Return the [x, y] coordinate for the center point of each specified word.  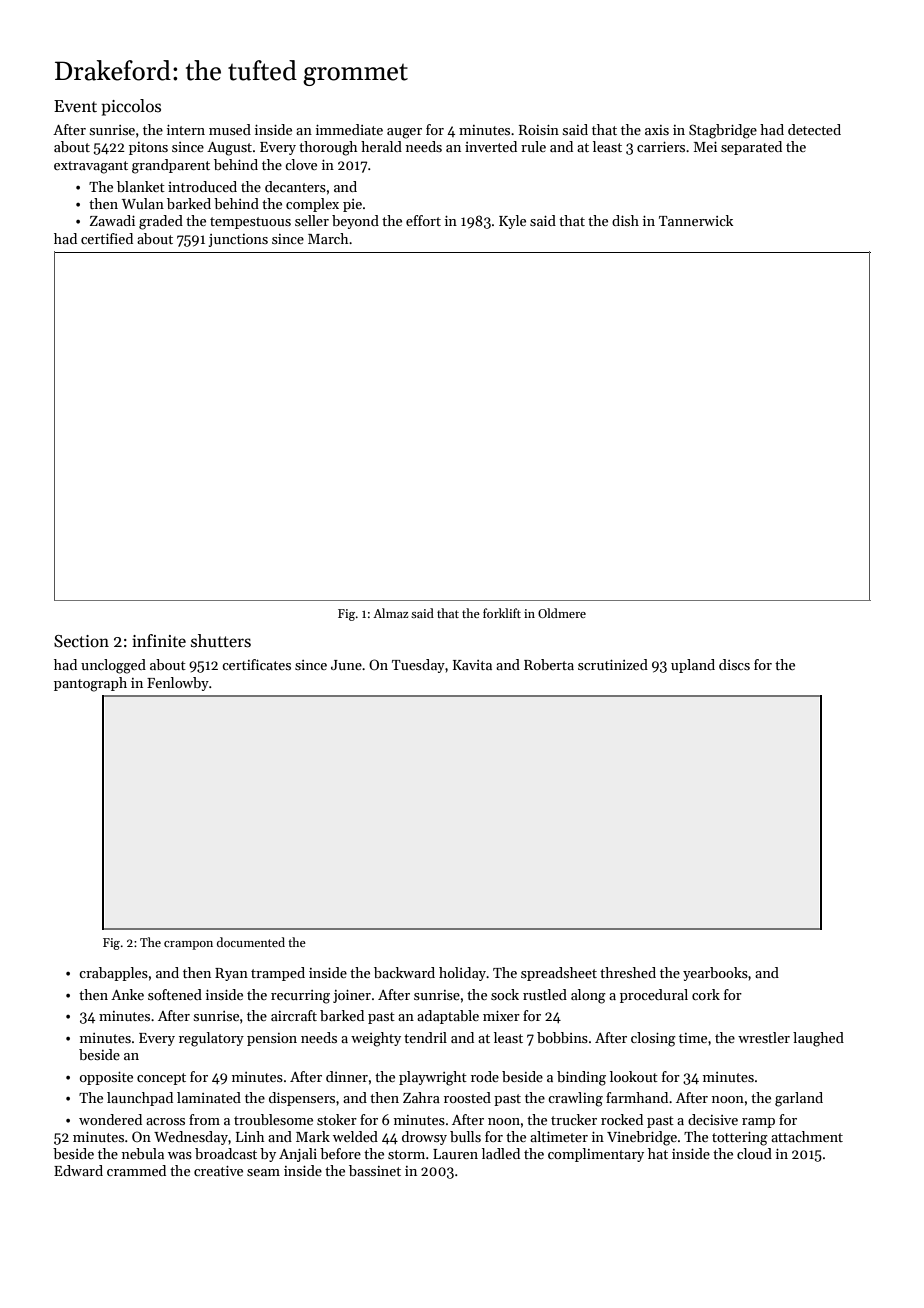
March [328, 238]
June [346, 665]
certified [107, 238]
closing [653, 1039]
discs [734, 664]
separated [751, 148]
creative [218, 1171]
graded [161, 222]
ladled [501, 1153]
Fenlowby [178, 684]
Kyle [512, 222]
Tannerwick [696, 220]
